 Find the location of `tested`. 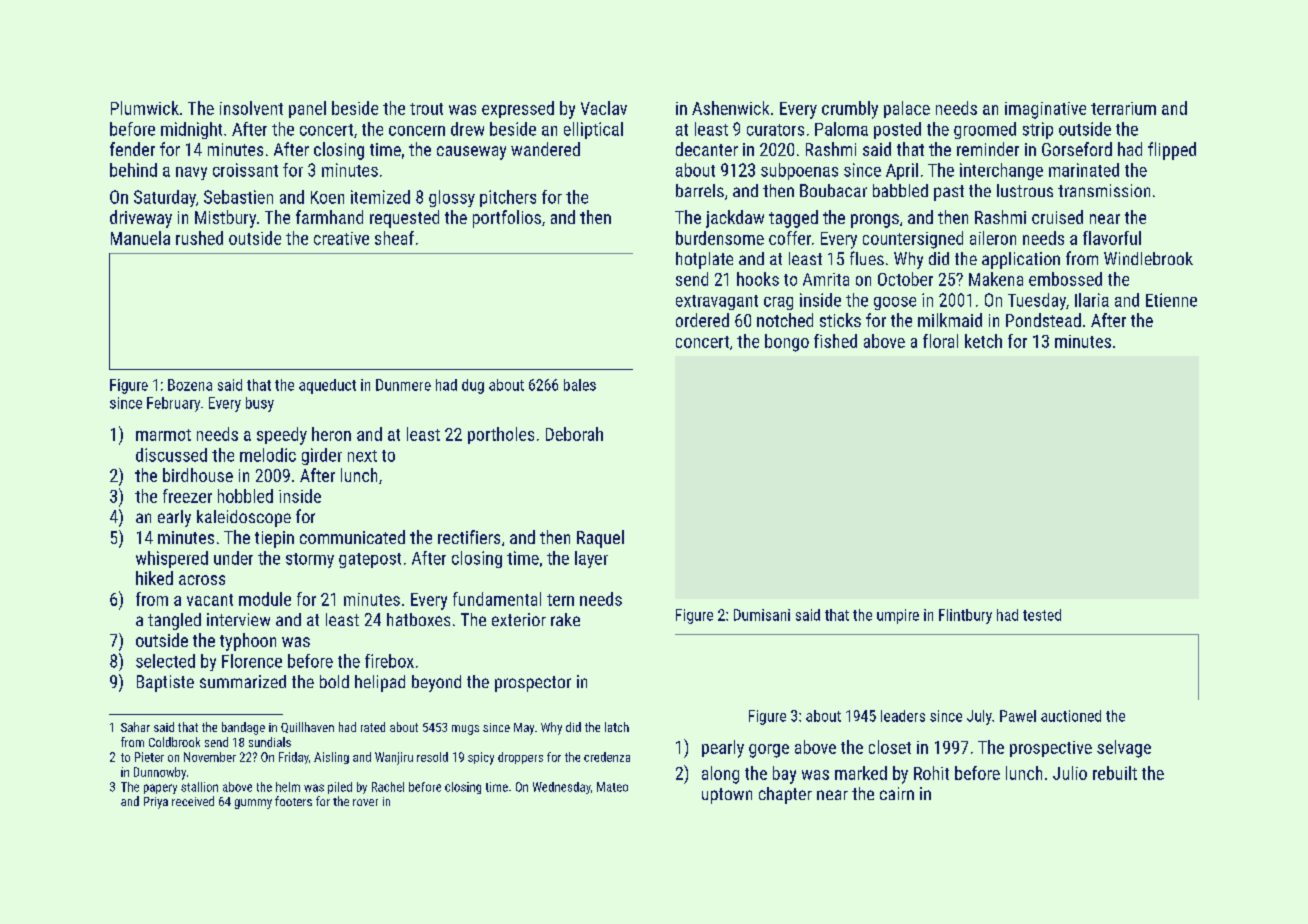

tested is located at coordinates (1042, 615).
